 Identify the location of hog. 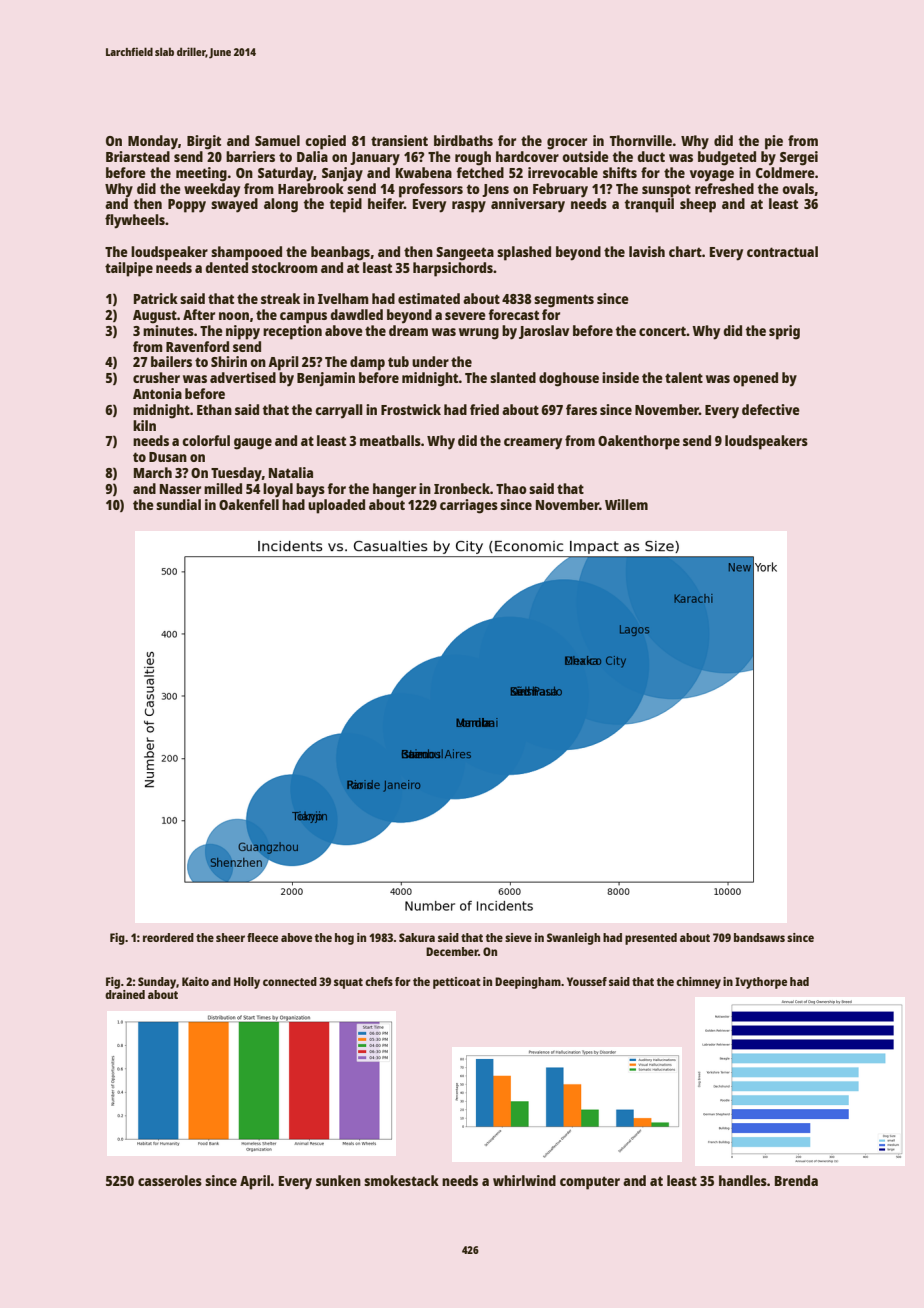
(344, 939).
